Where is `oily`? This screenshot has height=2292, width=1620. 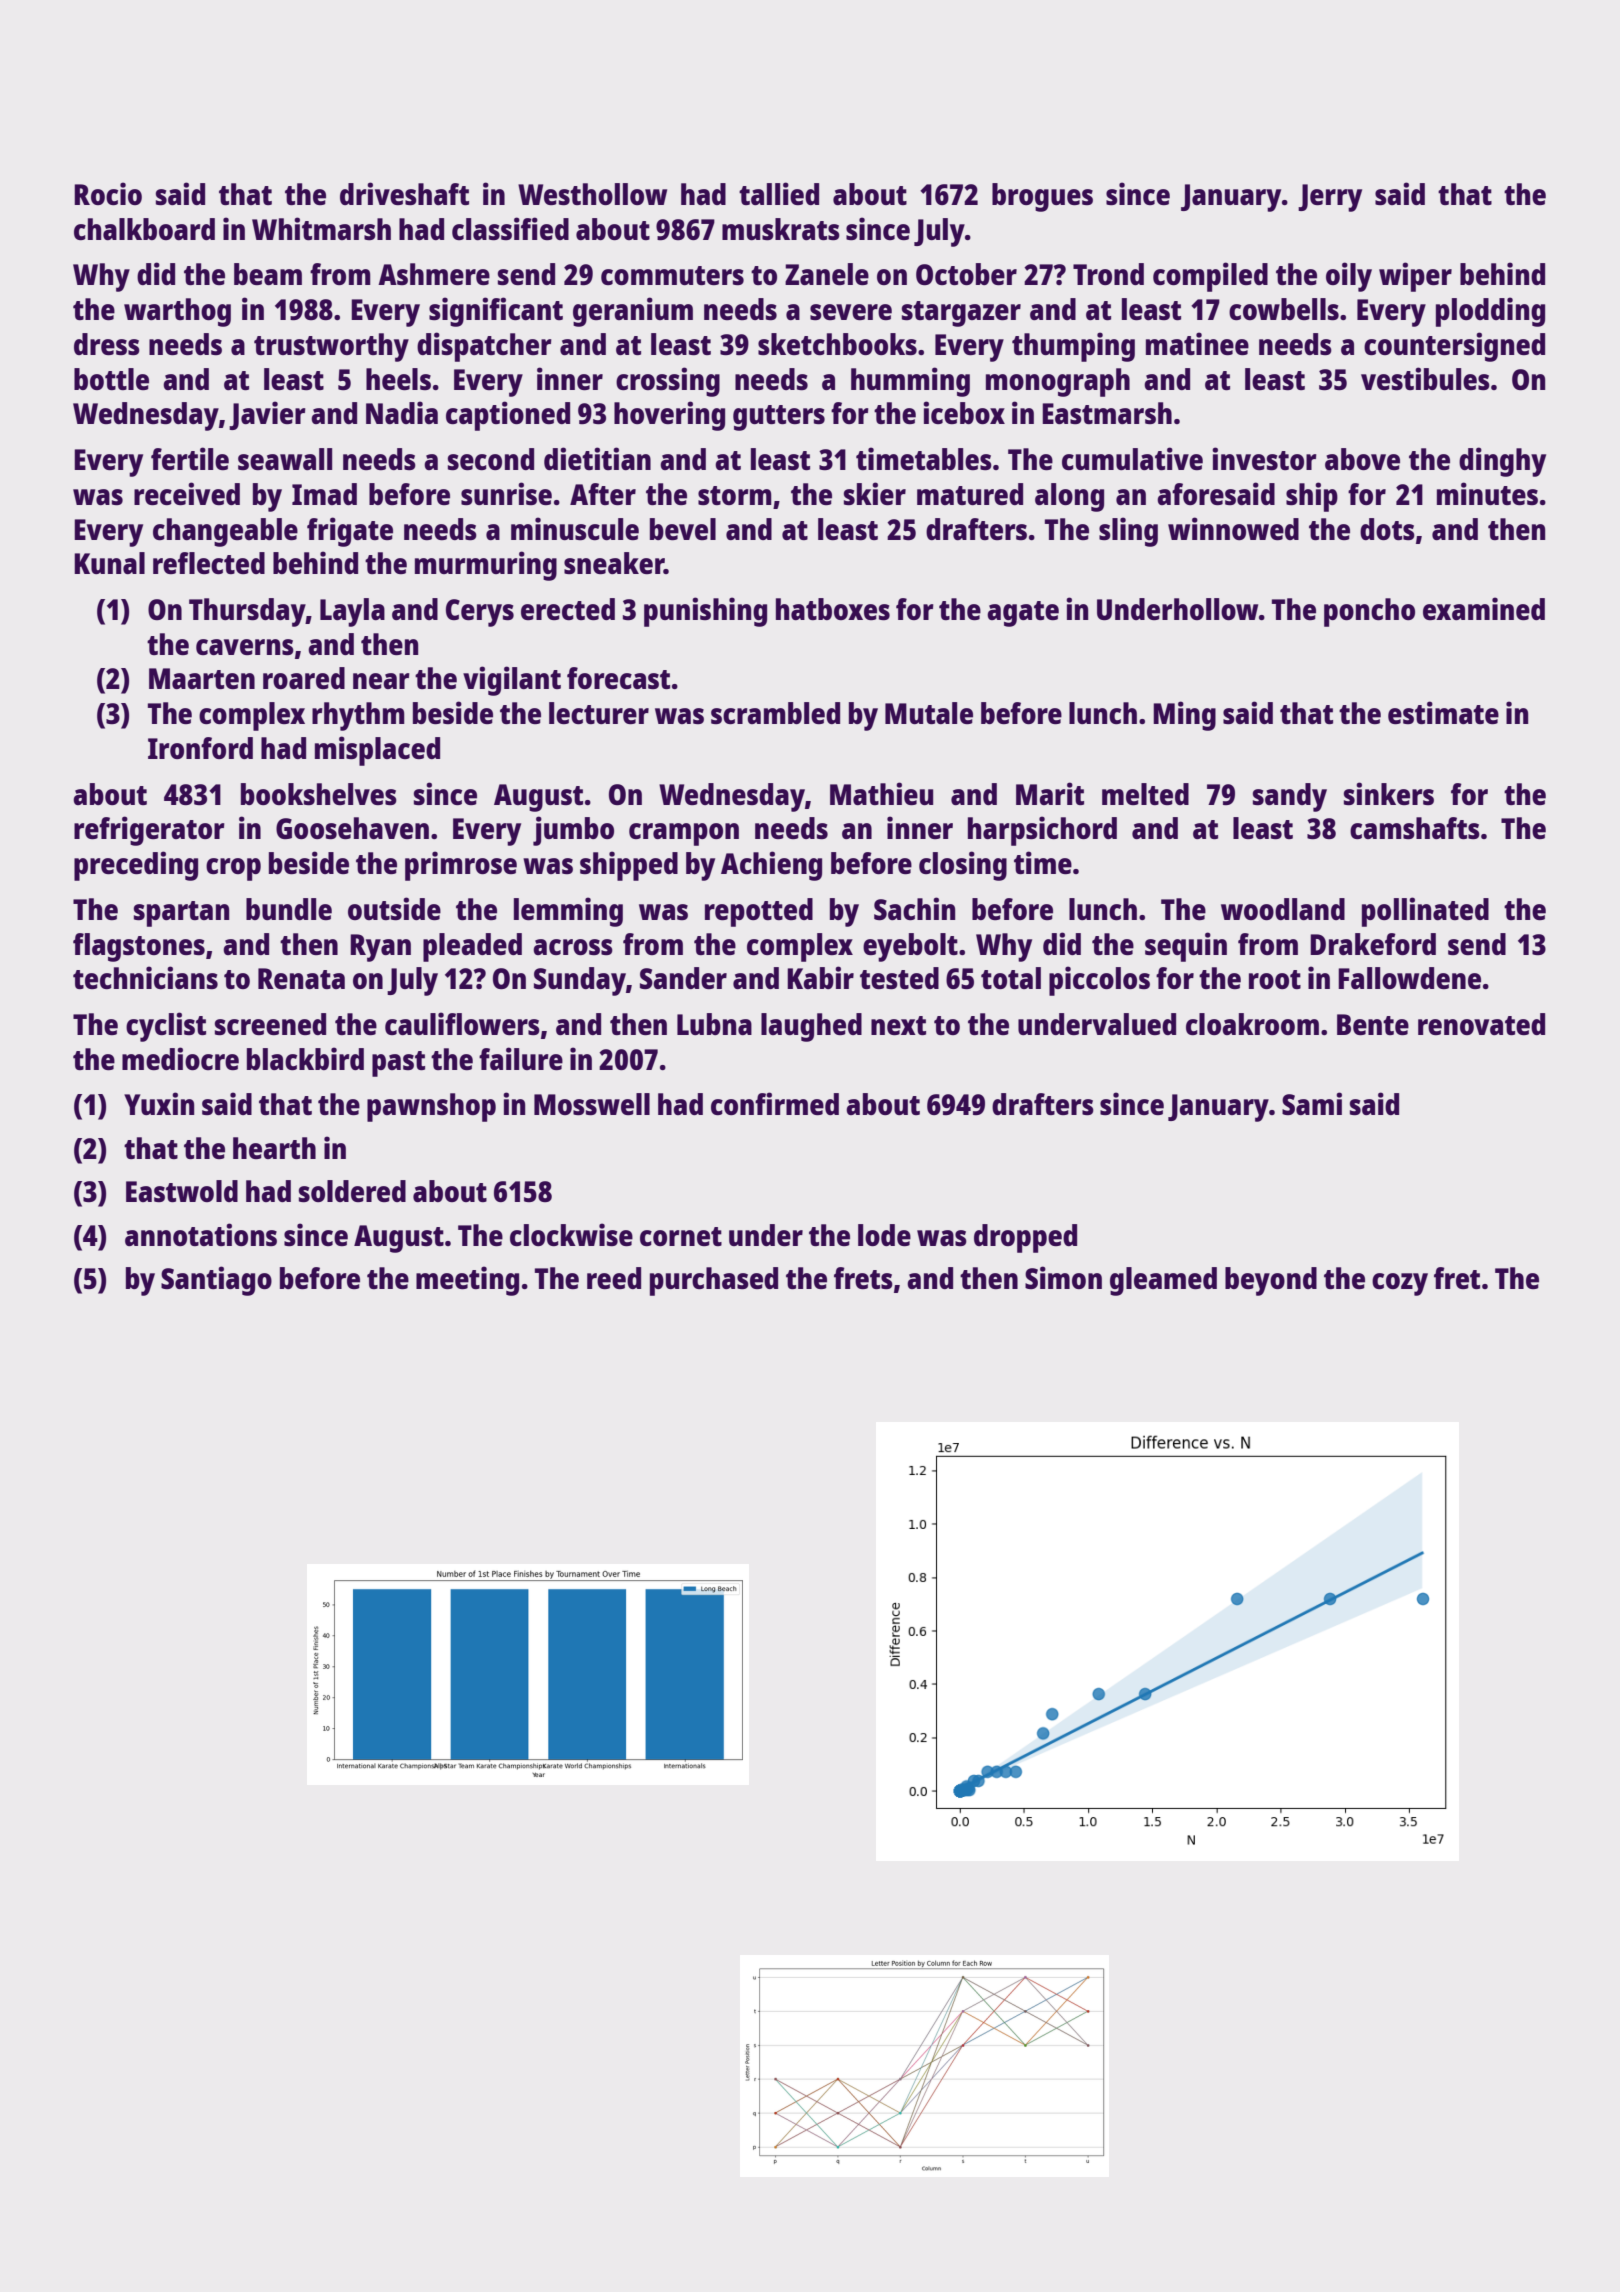
oily is located at coordinates (1349, 277).
